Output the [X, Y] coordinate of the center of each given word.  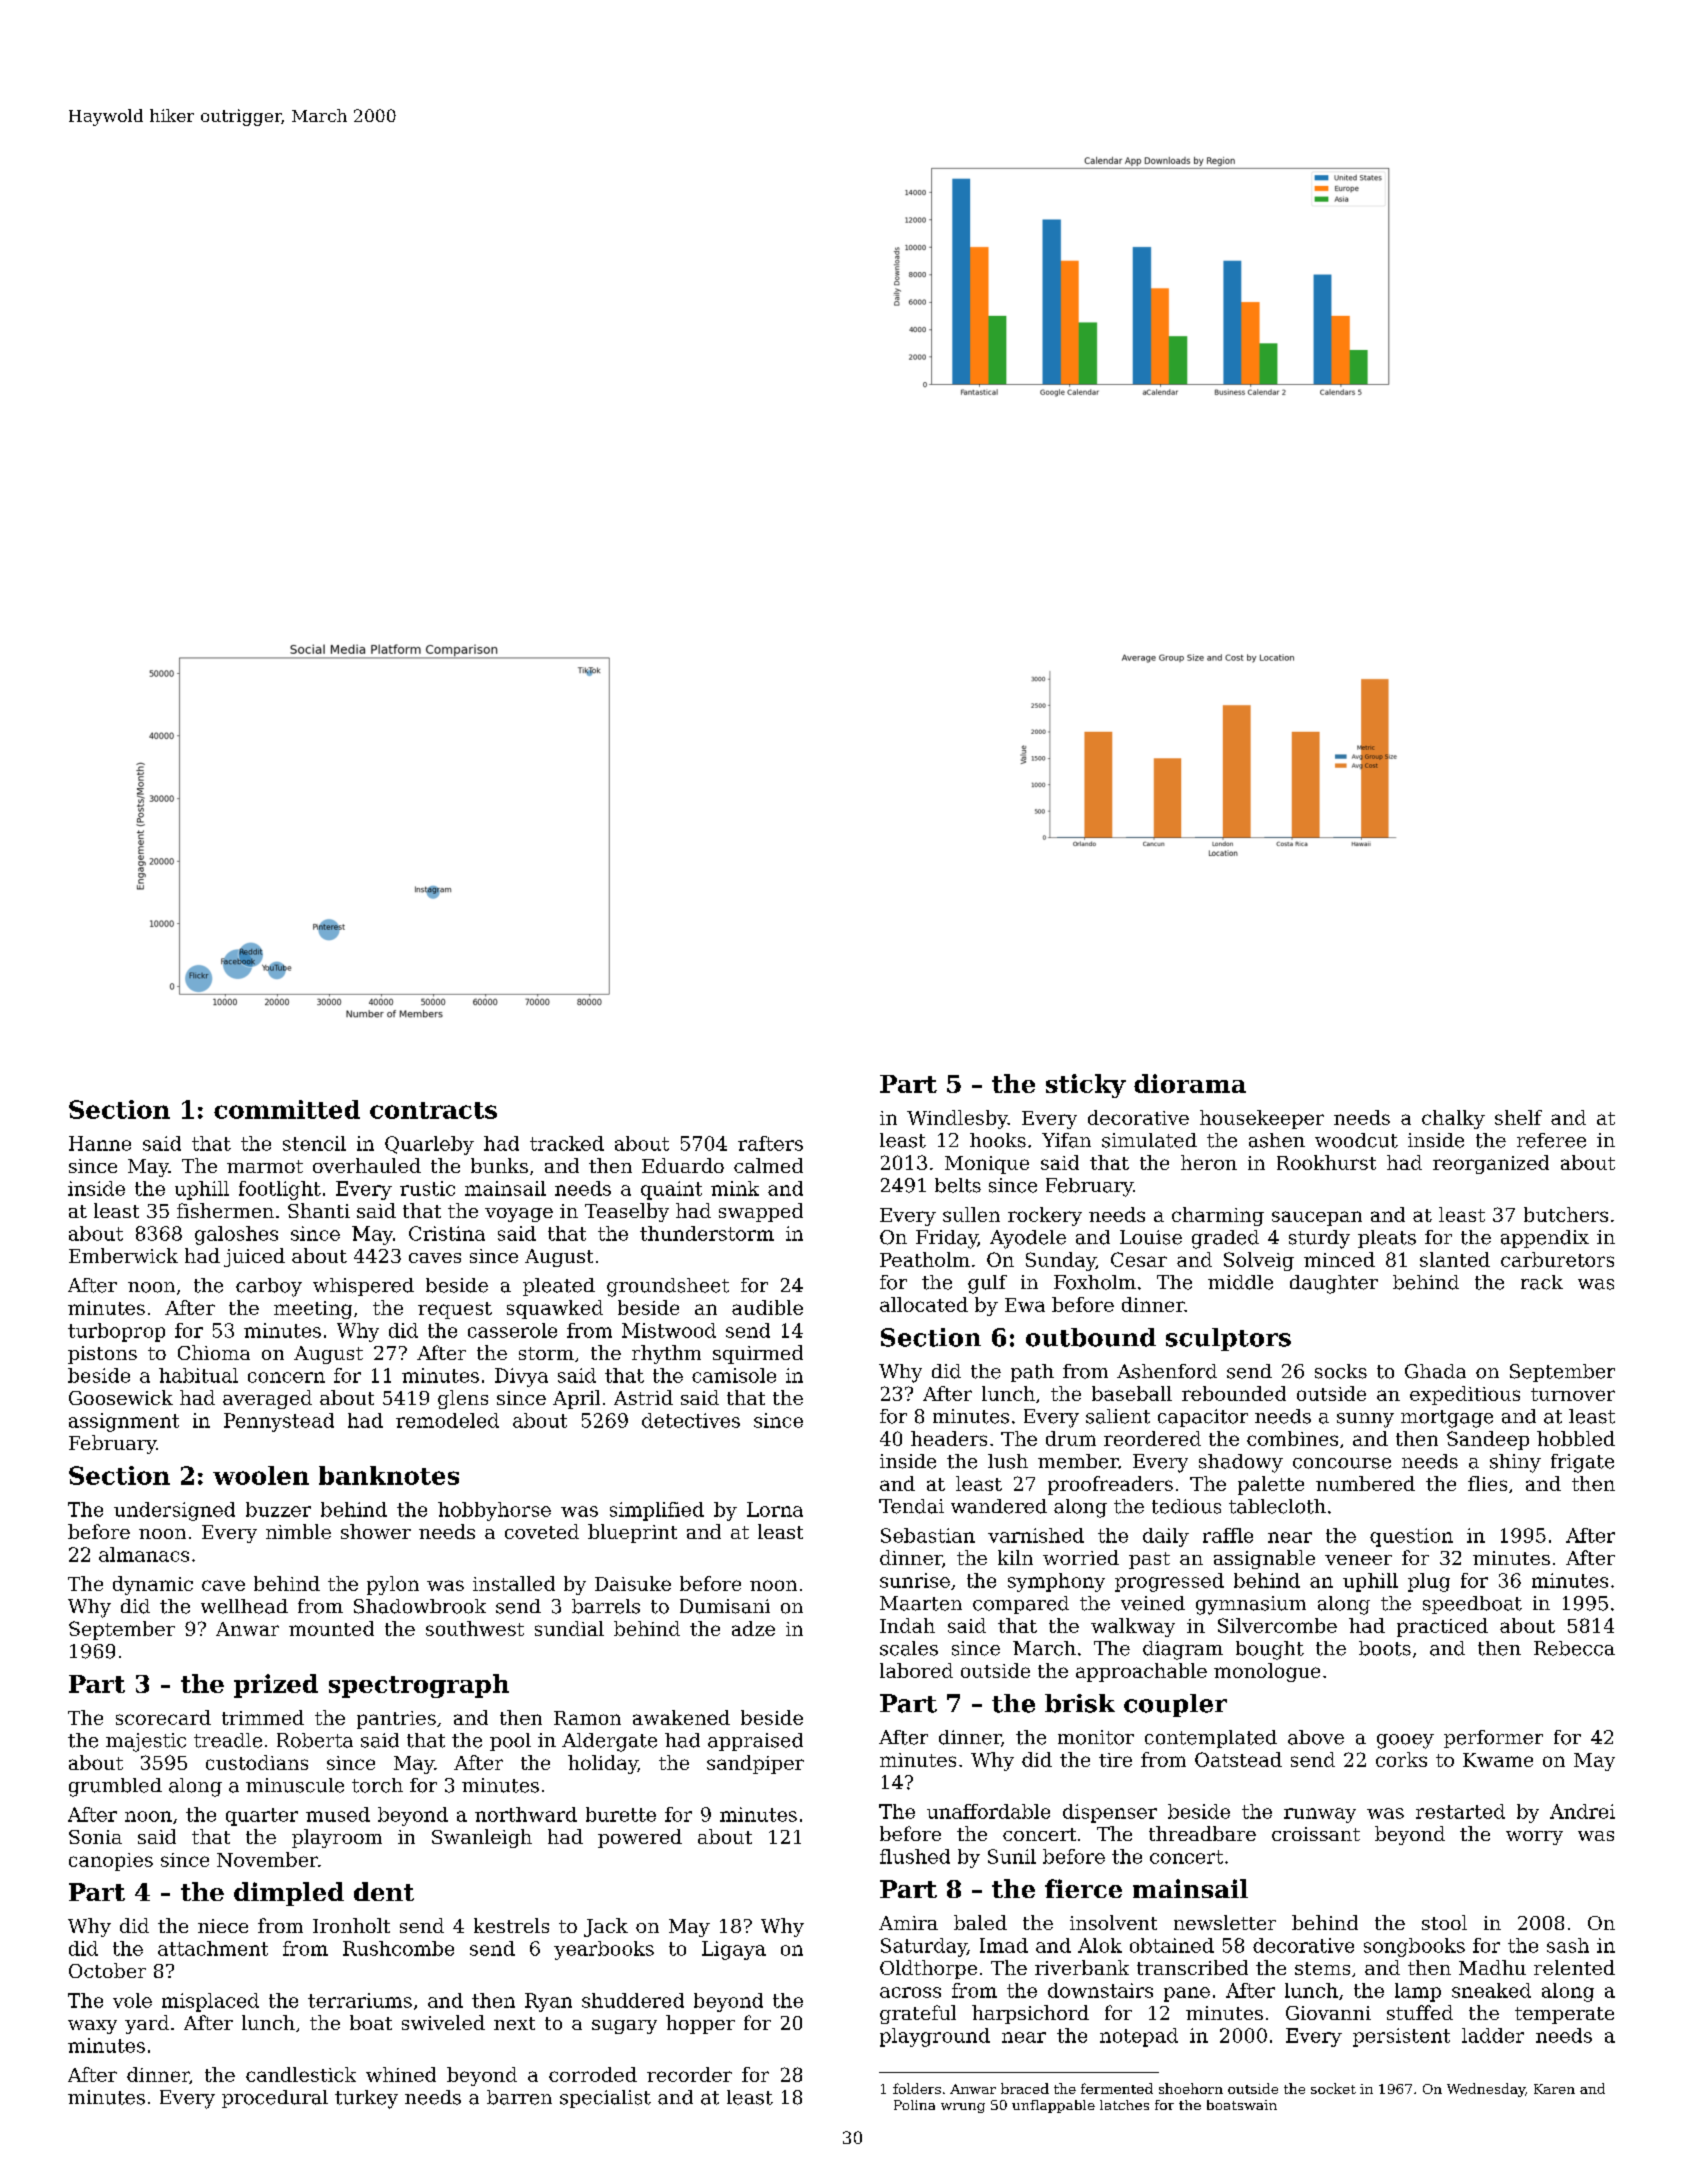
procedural [275, 2099]
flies [1487, 1483]
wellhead [244, 1606]
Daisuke [633, 1583]
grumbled [115, 1787]
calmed [768, 1165]
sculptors [1228, 1339]
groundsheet [668, 1287]
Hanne [100, 1143]
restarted [1460, 1811]
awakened [681, 1717]
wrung [963, 2108]
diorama [1190, 1083]
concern [286, 1377]
